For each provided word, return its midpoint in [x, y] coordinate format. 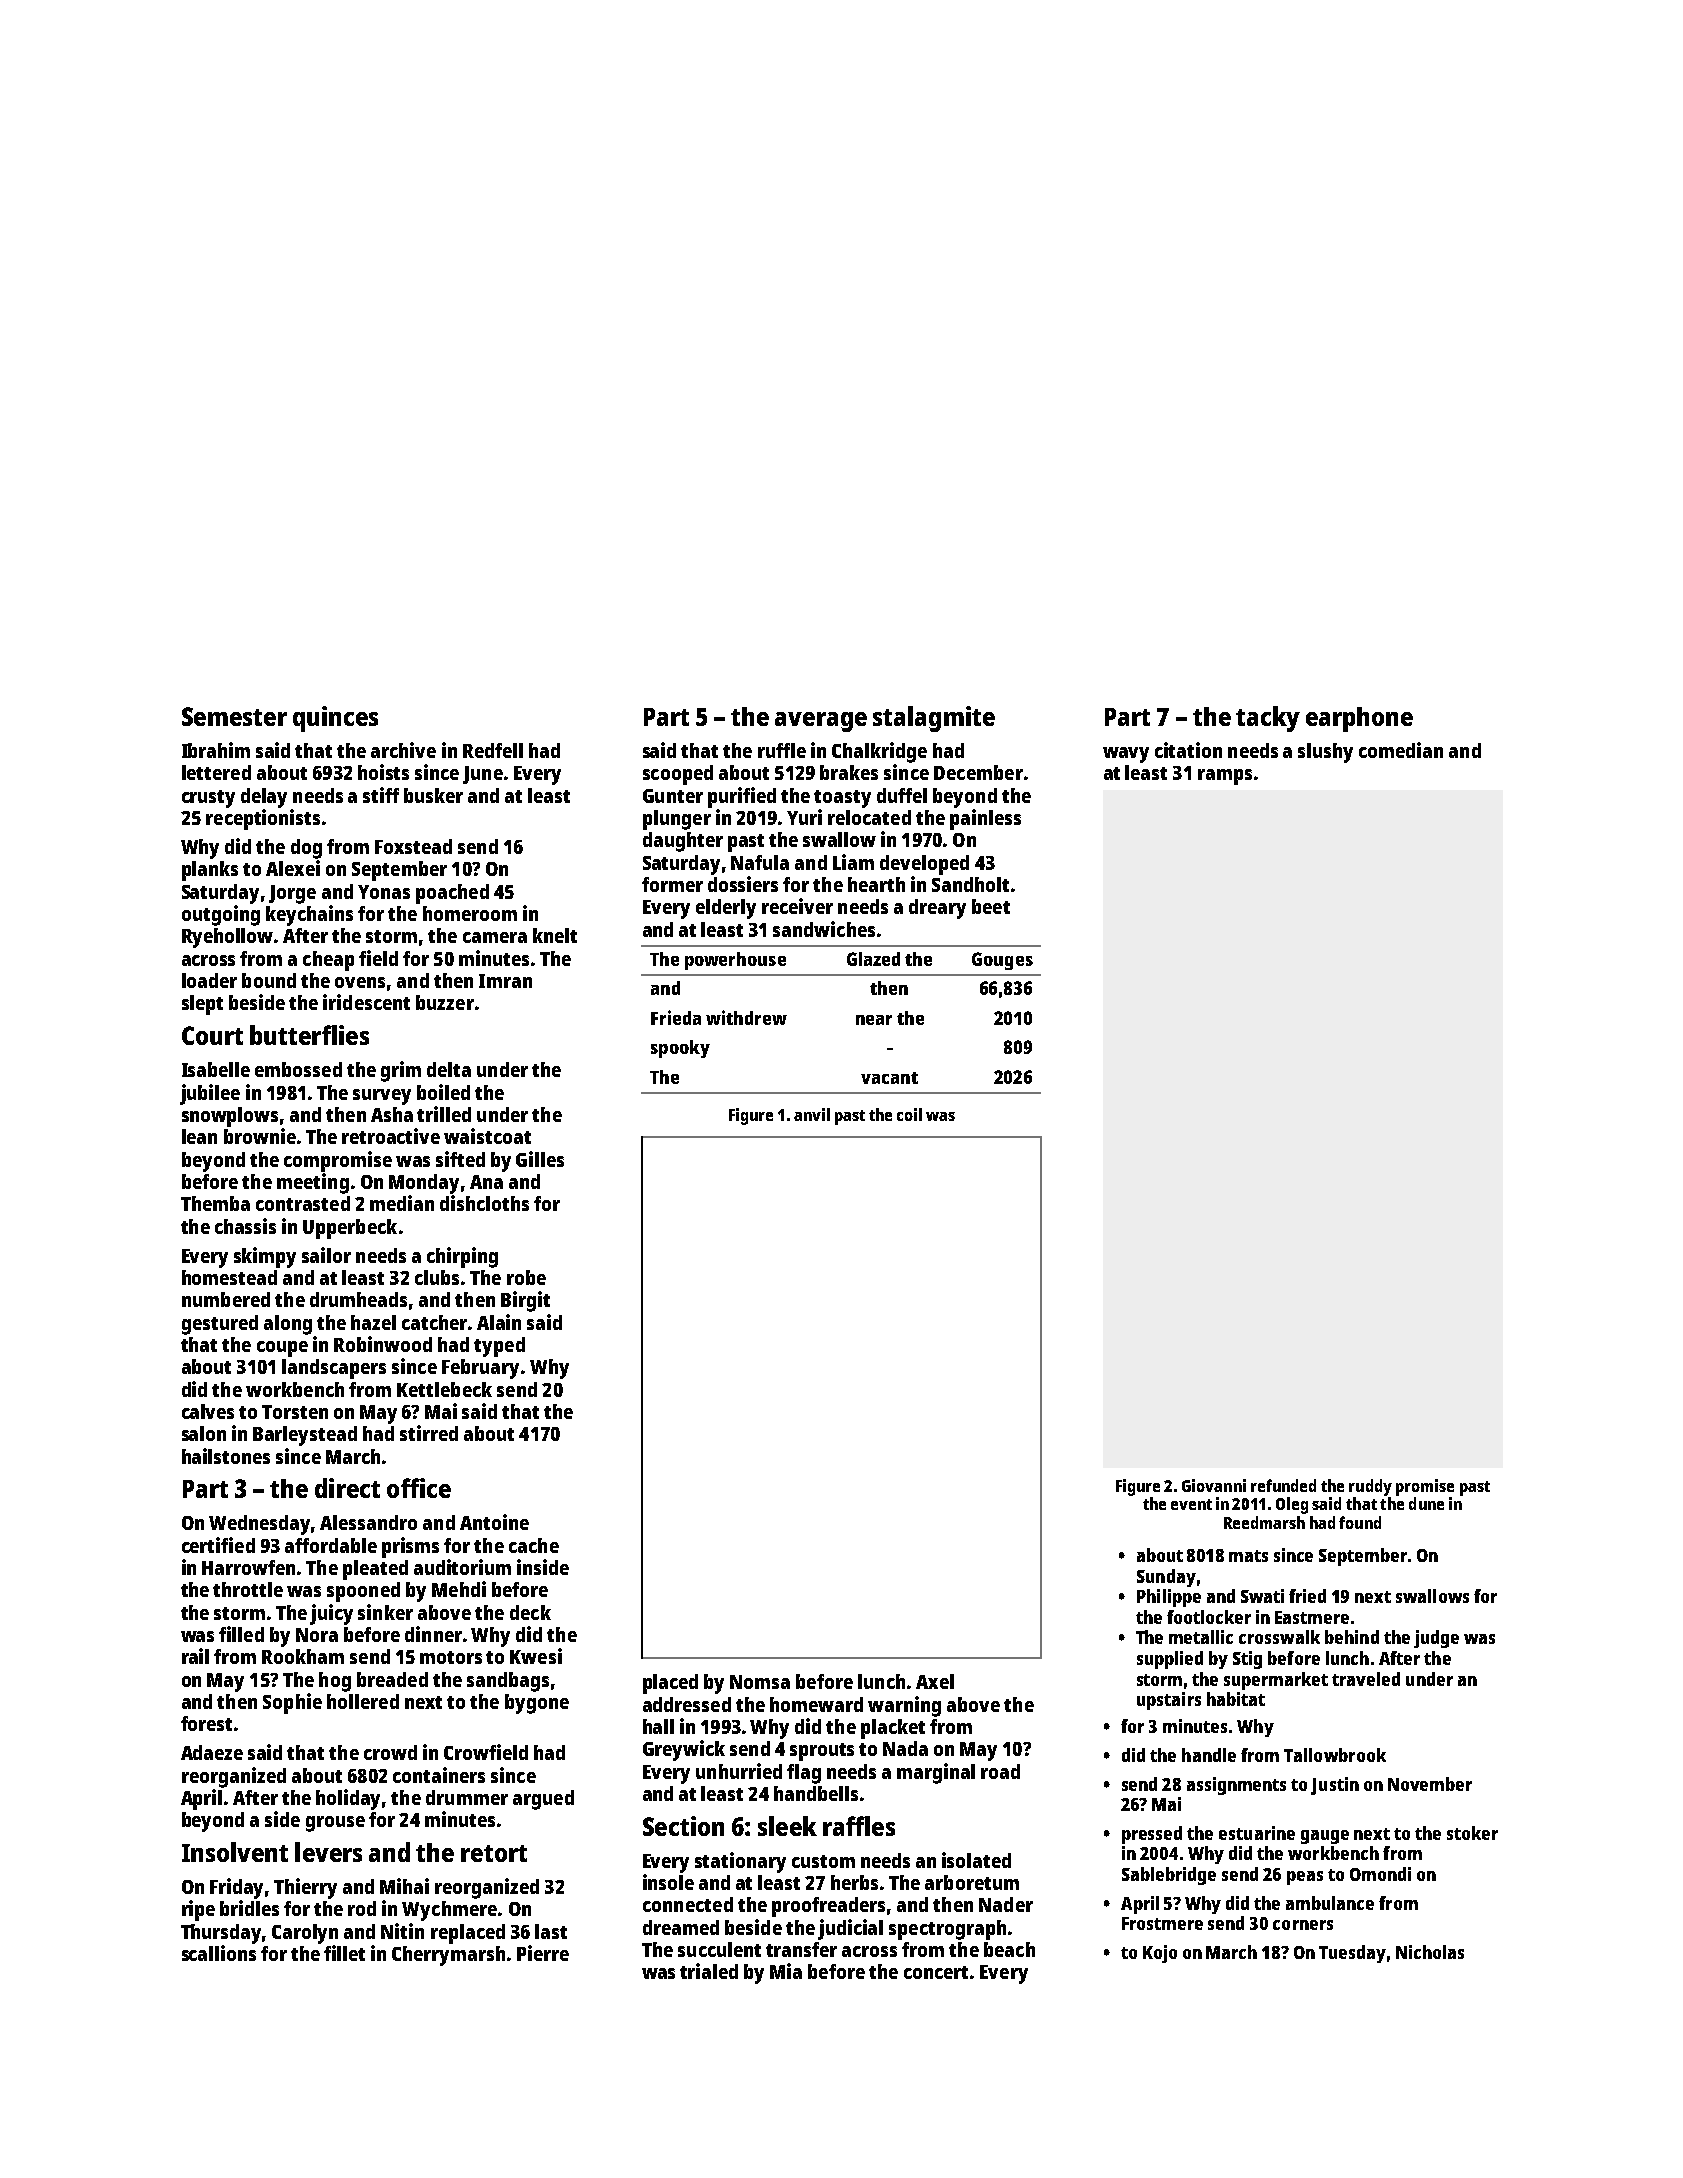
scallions [219, 1953]
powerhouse [735, 961]
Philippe [1169, 1598]
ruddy [1370, 1487]
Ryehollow [227, 938]
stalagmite [934, 719]
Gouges [1002, 961]
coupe [282, 1349]
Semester [234, 716]
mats [1248, 1556]
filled [241, 1634]
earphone [1359, 719]
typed [499, 1347]
